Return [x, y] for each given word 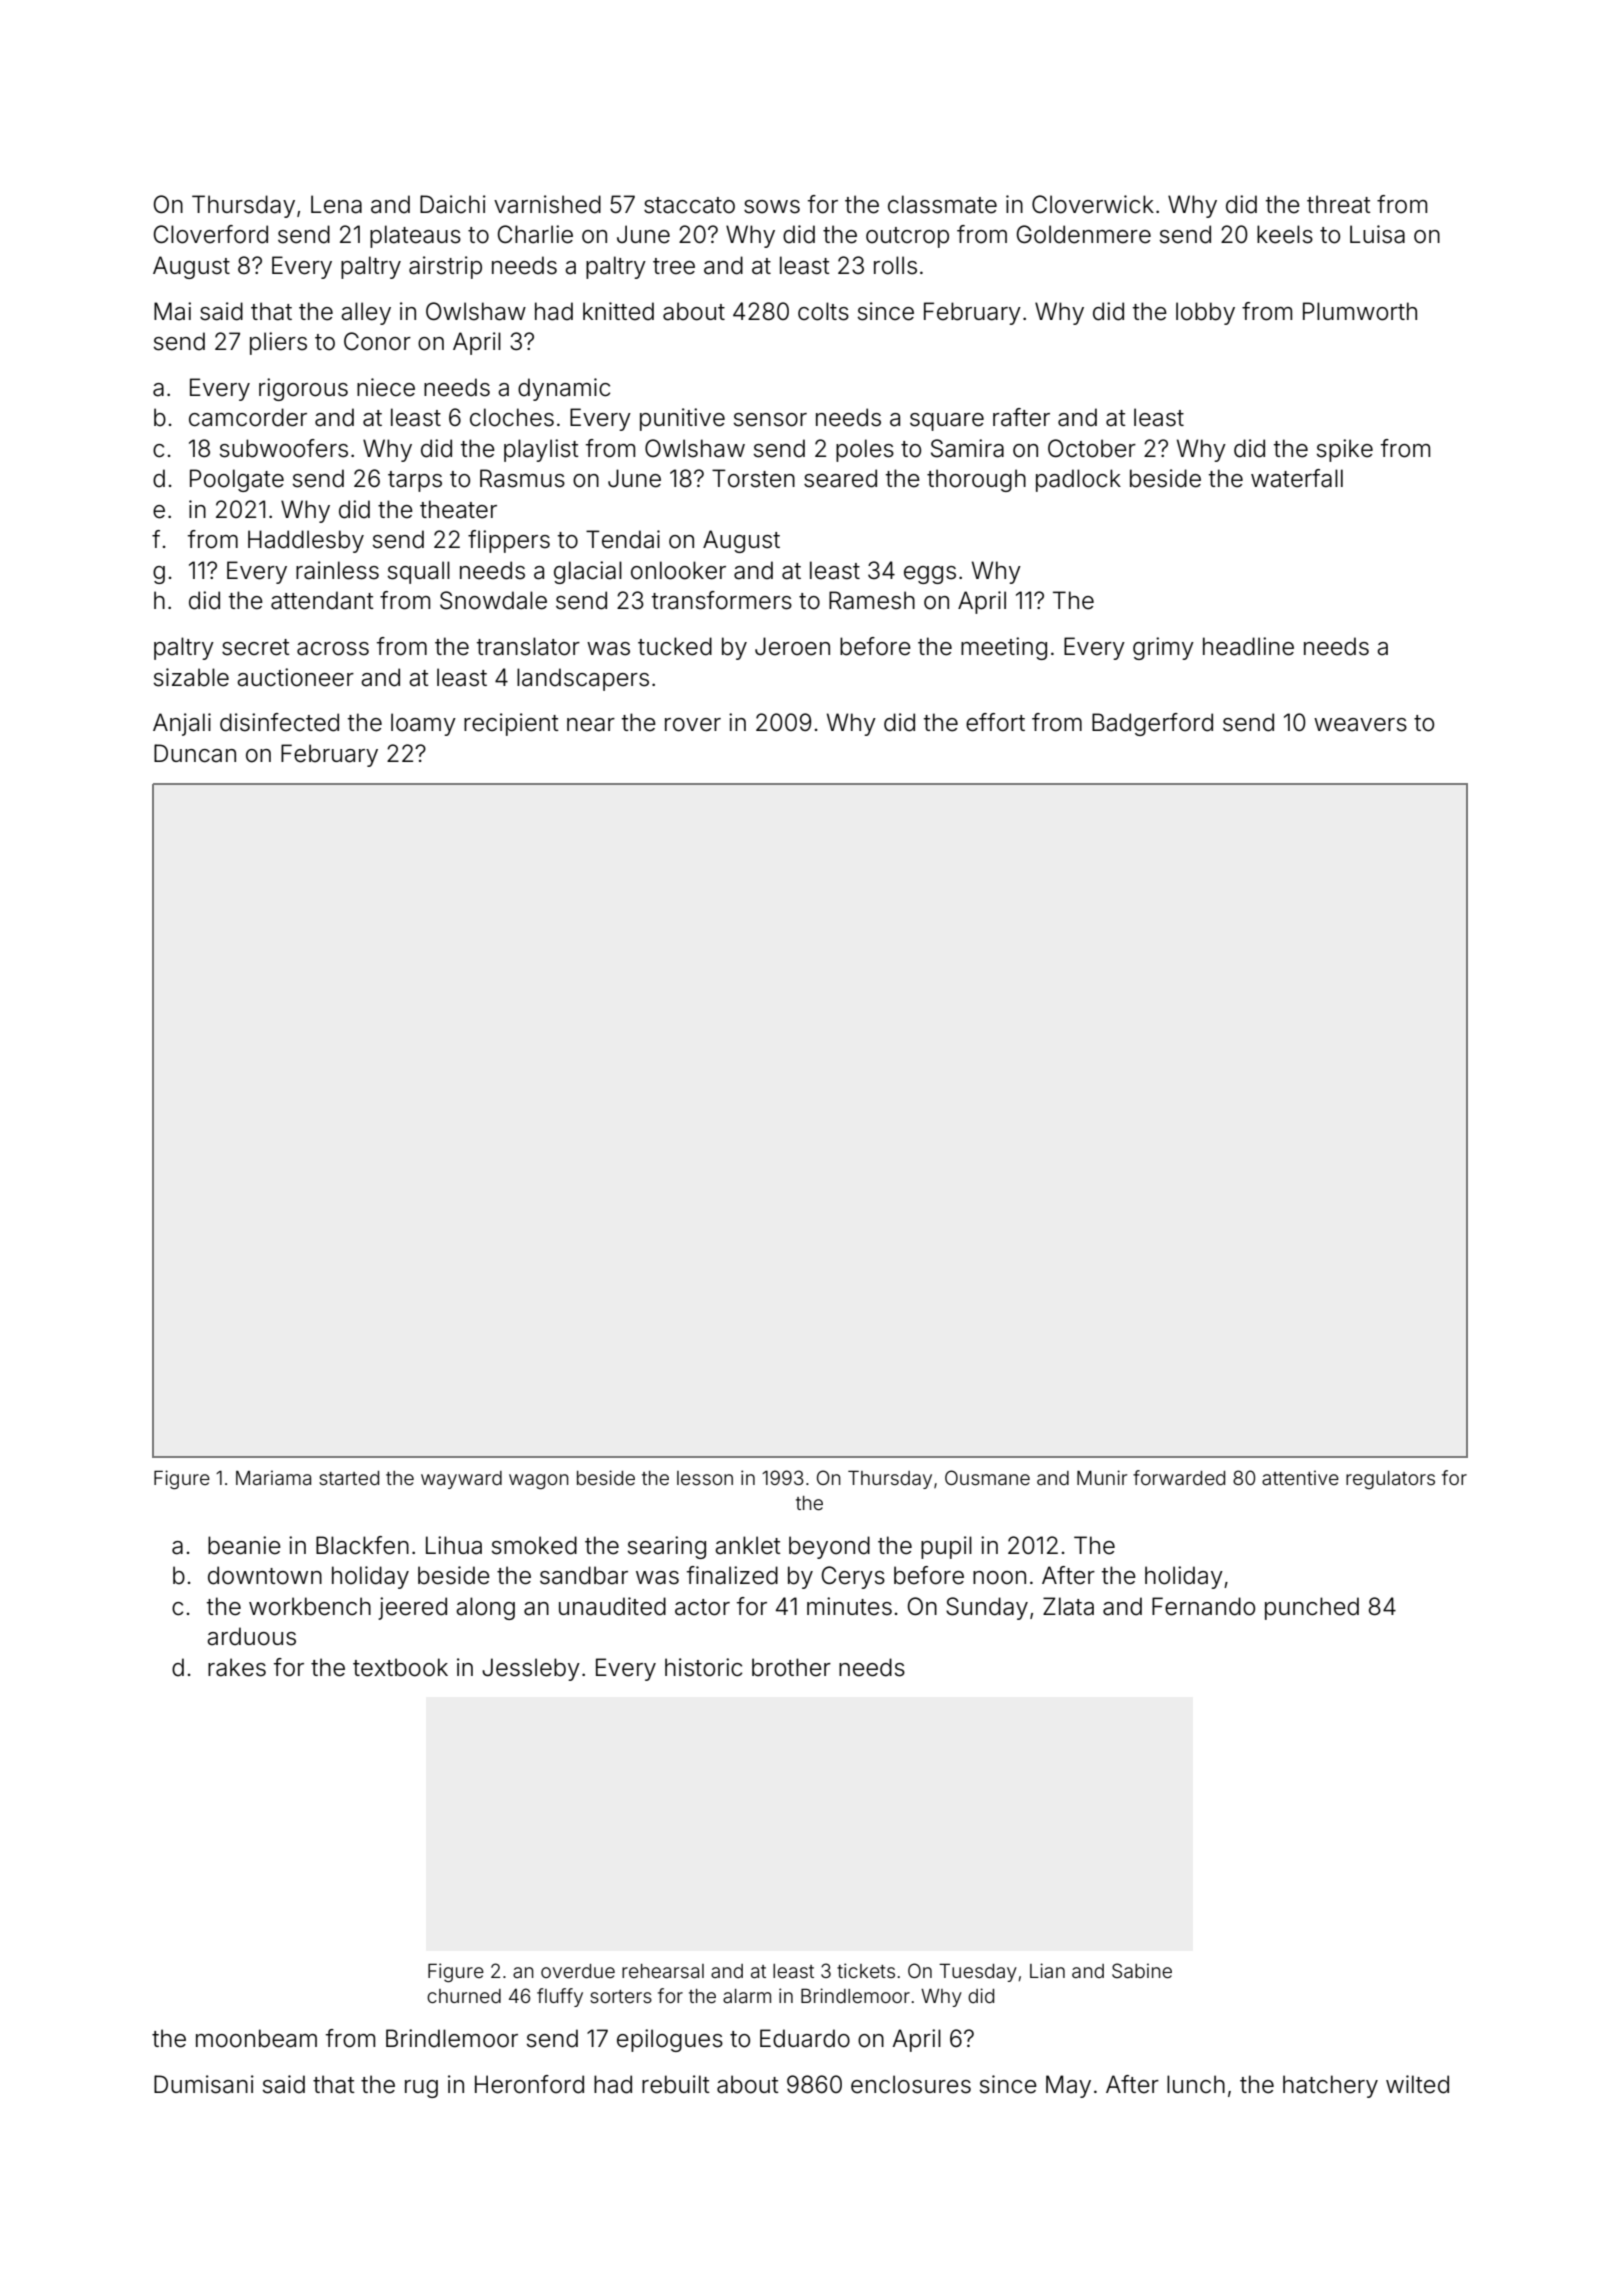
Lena [336, 204]
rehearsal [663, 1971]
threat [1339, 204]
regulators [1390, 1480]
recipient [511, 724]
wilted [1417, 2084]
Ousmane [987, 1477]
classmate [942, 204]
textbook [400, 1667]
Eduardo [805, 2038]
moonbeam [256, 2038]
